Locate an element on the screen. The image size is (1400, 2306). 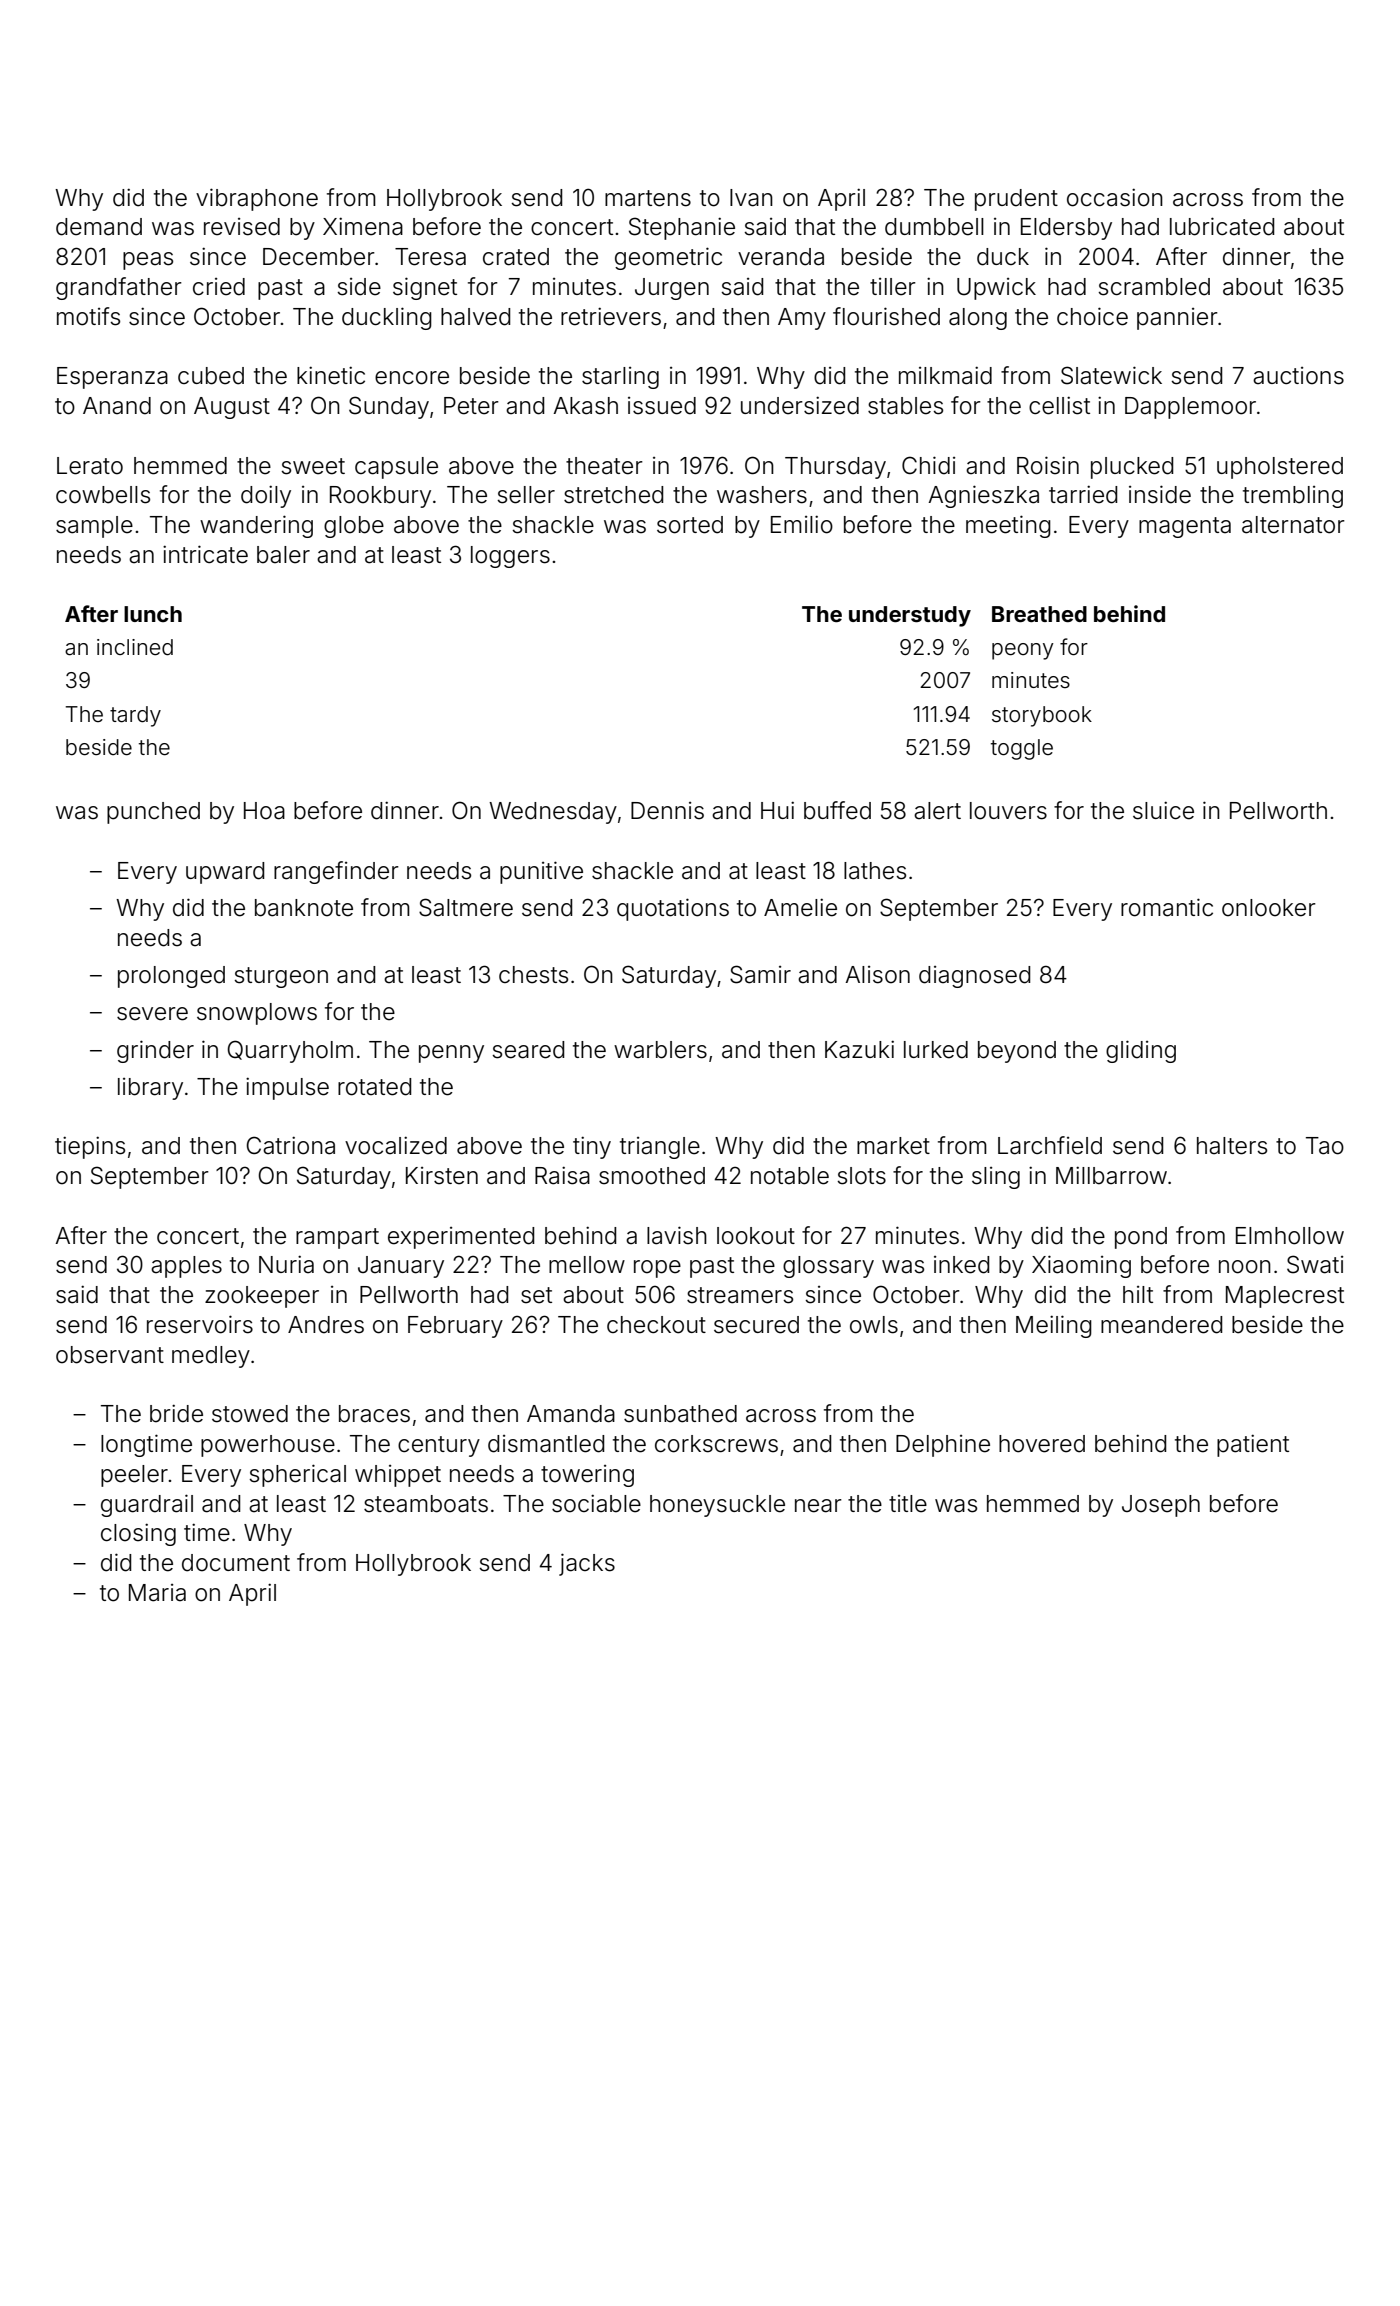
encore is located at coordinates (412, 378).
